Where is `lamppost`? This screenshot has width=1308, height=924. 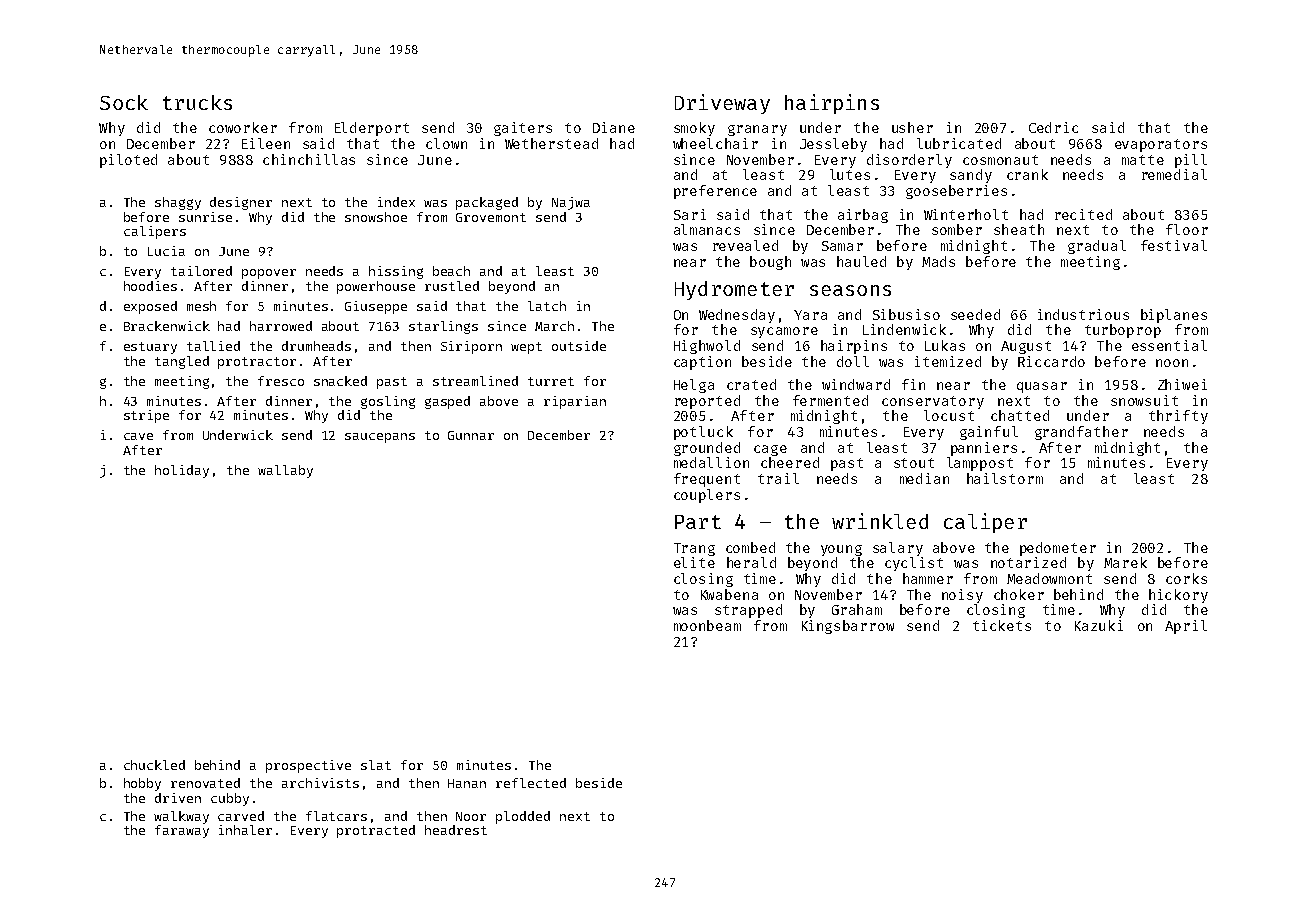 lamppost is located at coordinates (980, 464).
